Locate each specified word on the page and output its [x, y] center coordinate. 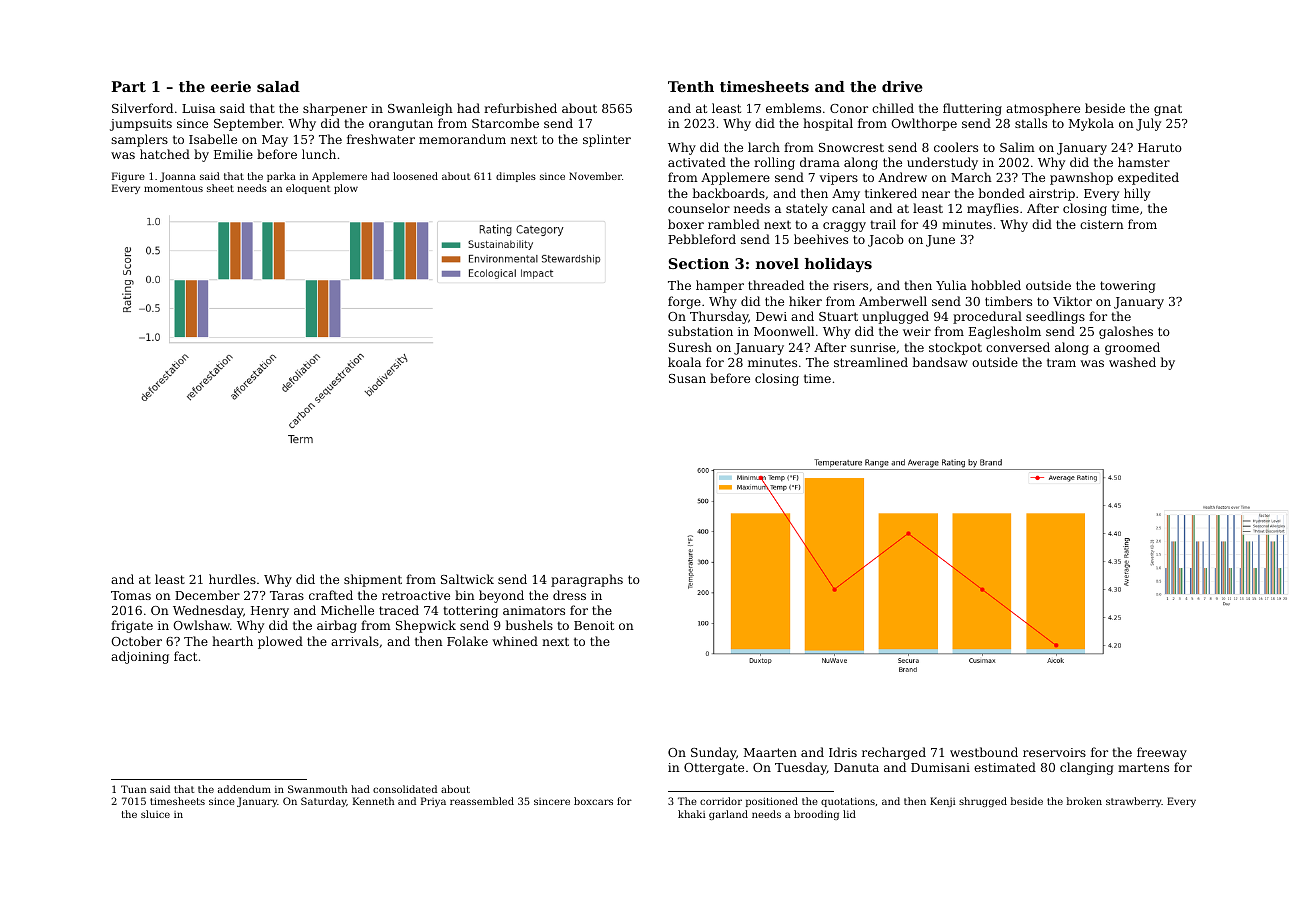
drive [902, 86]
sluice [155, 814]
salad [278, 86]
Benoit [594, 625]
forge [684, 302]
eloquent [308, 189]
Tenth [691, 86]
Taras [287, 595]
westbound [984, 752]
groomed [1132, 348]
